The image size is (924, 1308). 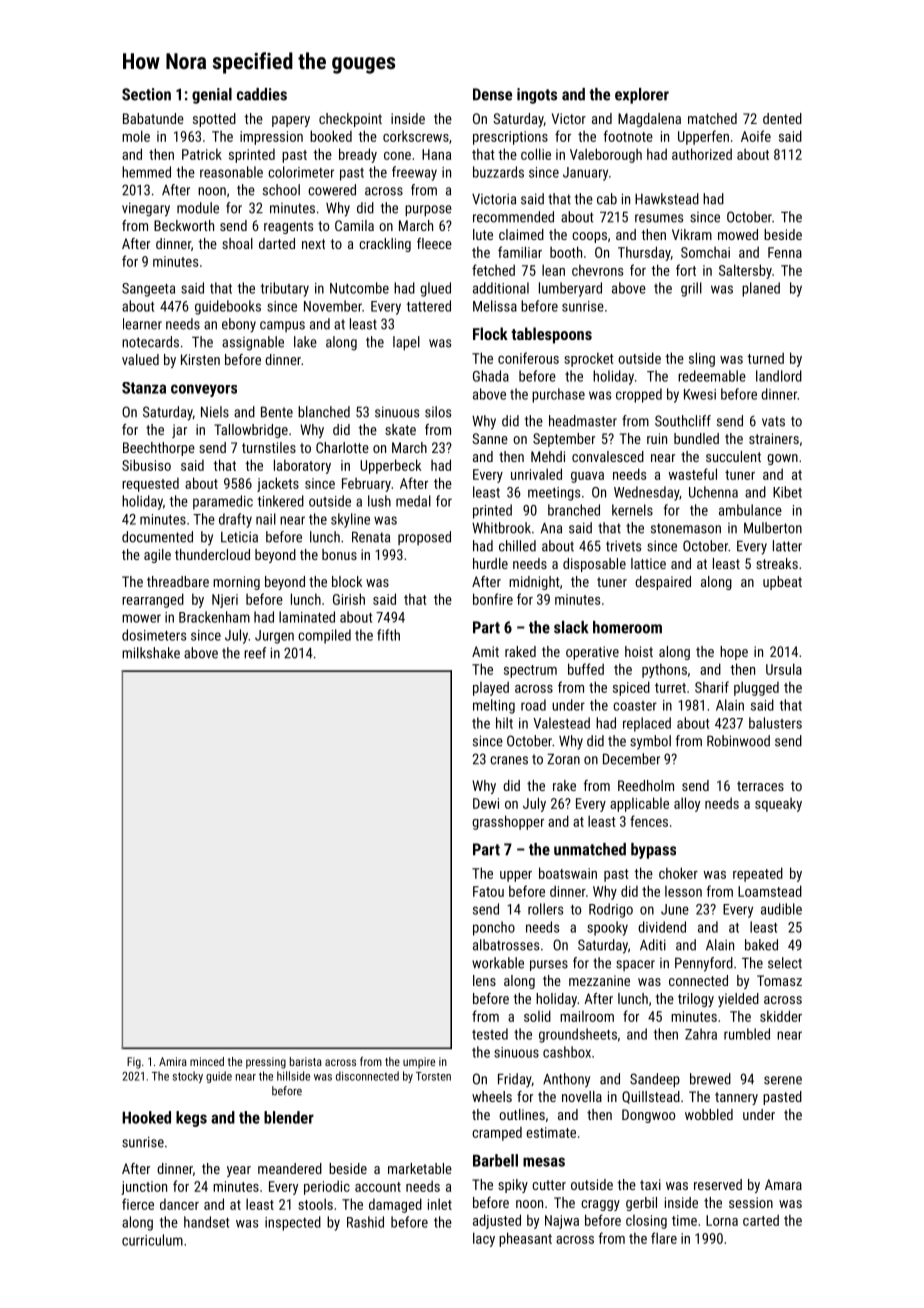 What do you see at coordinates (537, 96) in the image?
I see `ingots` at bounding box center [537, 96].
